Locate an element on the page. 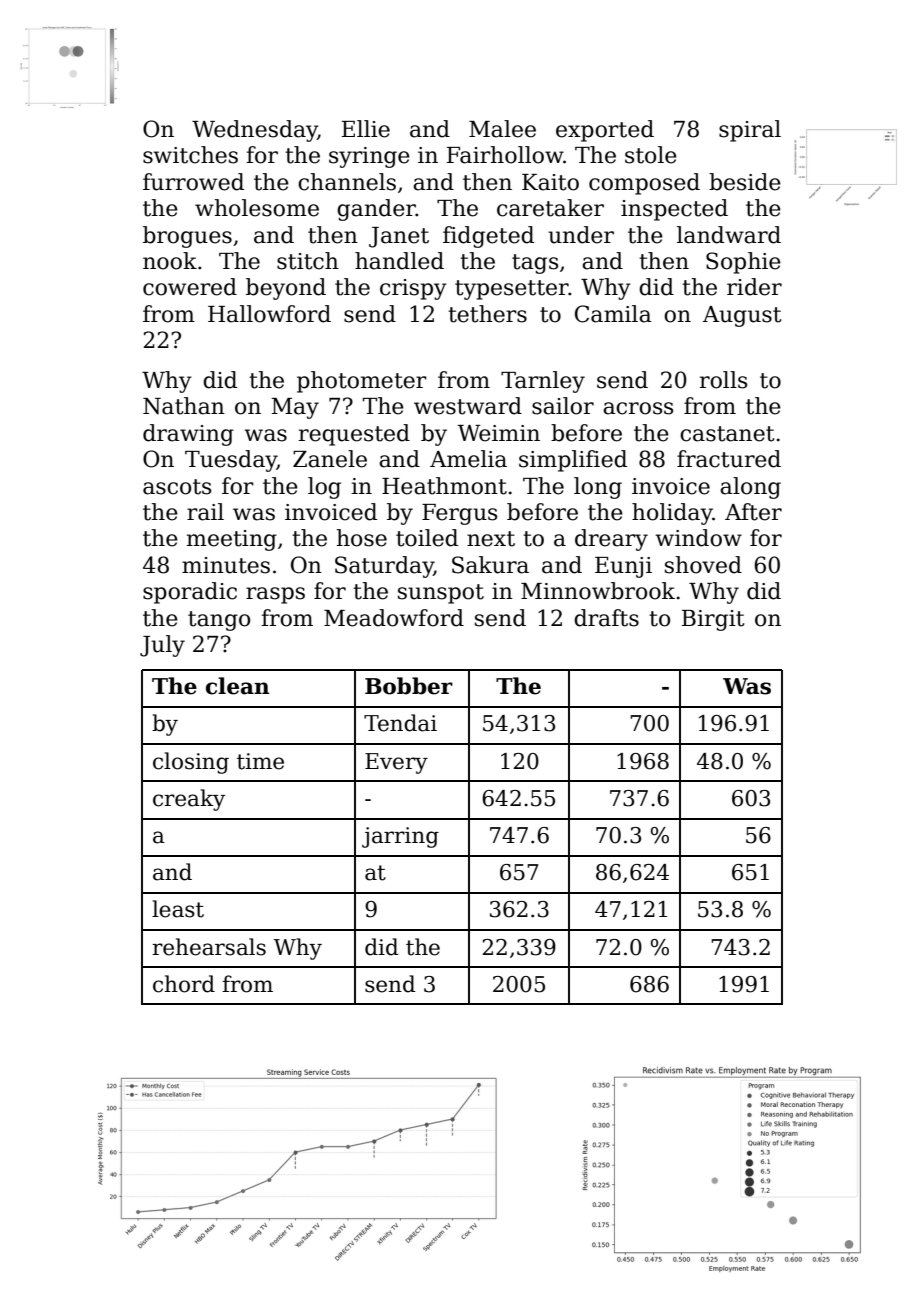  stitch is located at coordinates (308, 261).
